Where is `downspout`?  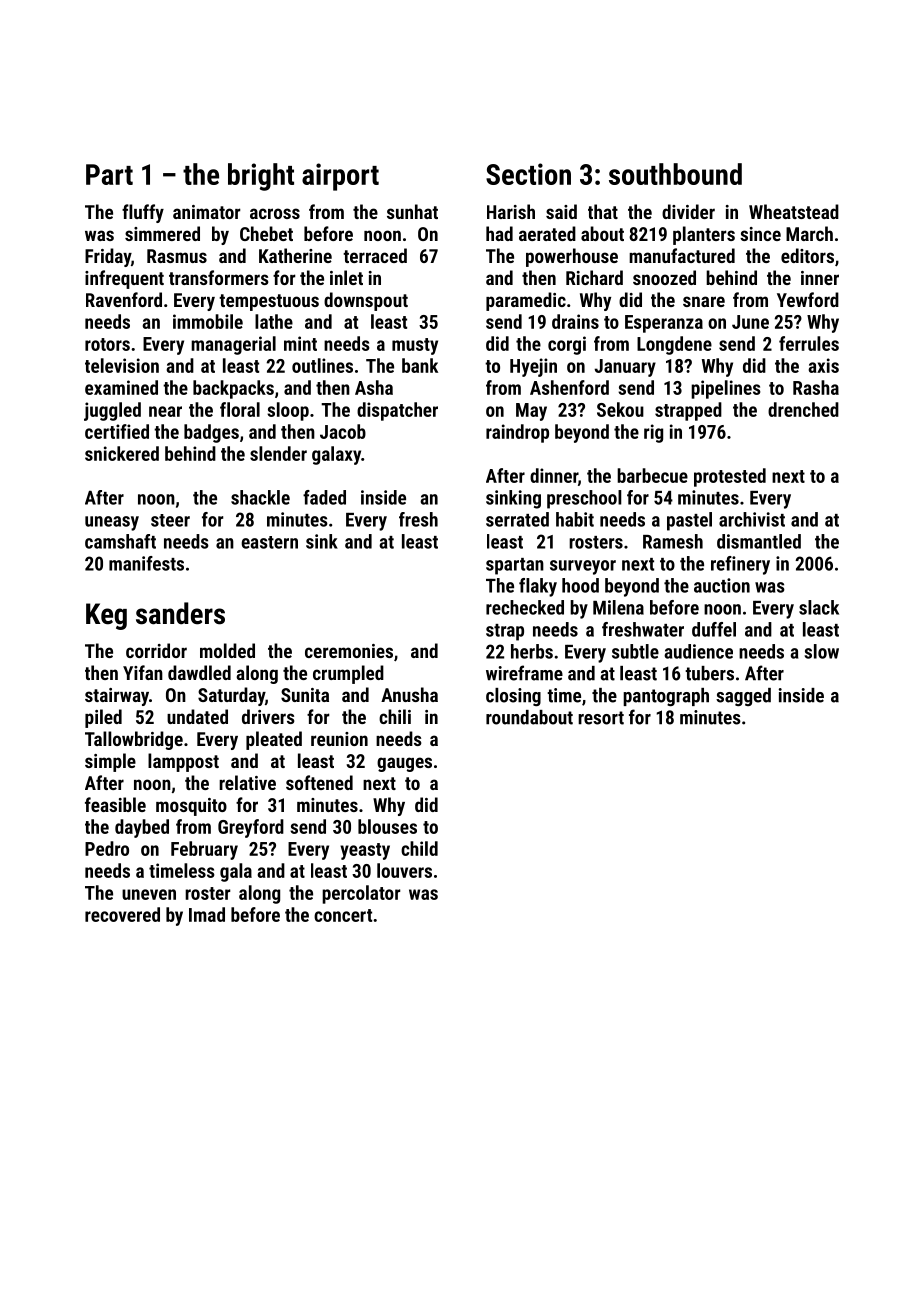
downspout is located at coordinates (366, 301).
